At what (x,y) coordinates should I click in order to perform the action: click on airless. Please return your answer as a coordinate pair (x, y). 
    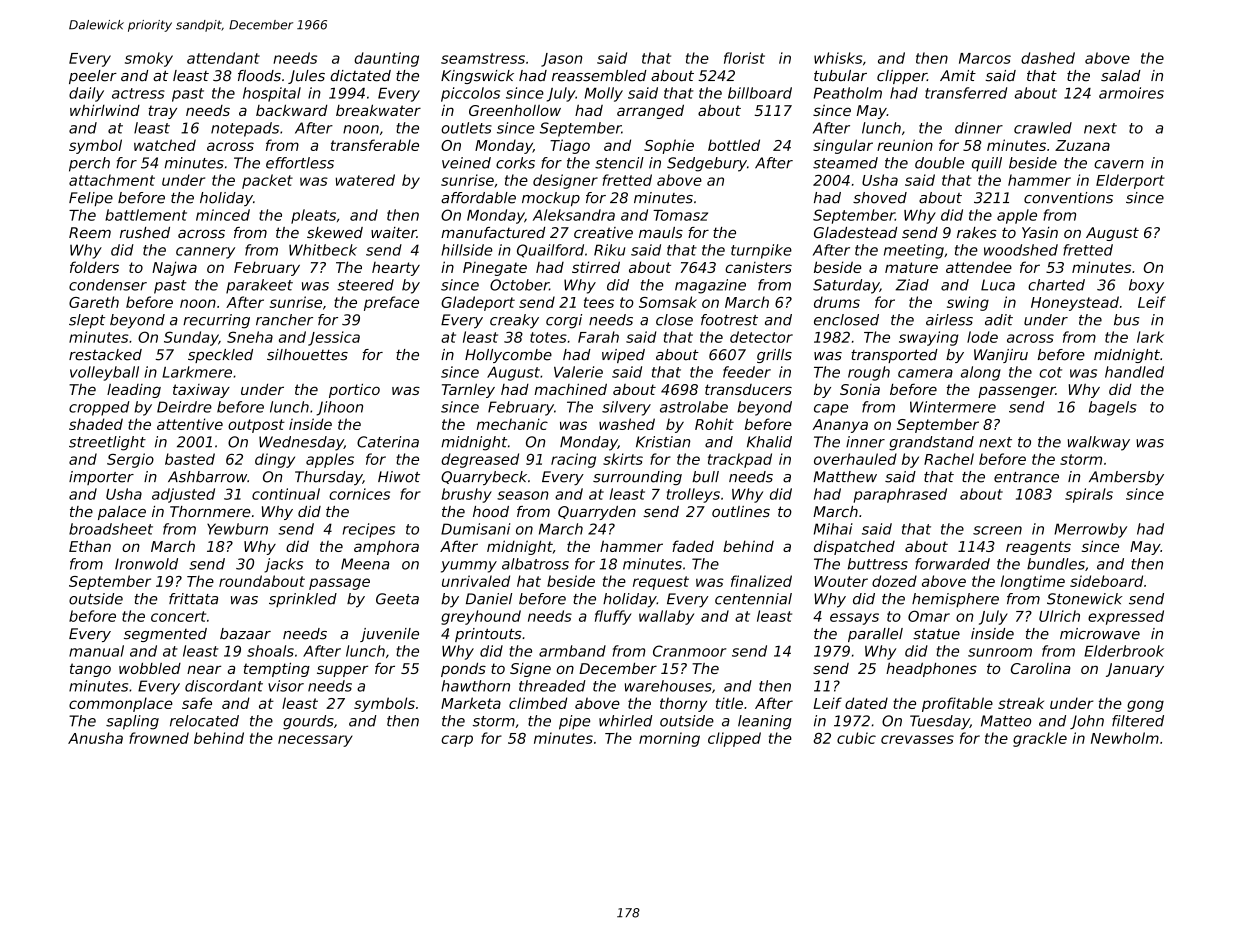
    Looking at the image, I should click on (949, 320).
